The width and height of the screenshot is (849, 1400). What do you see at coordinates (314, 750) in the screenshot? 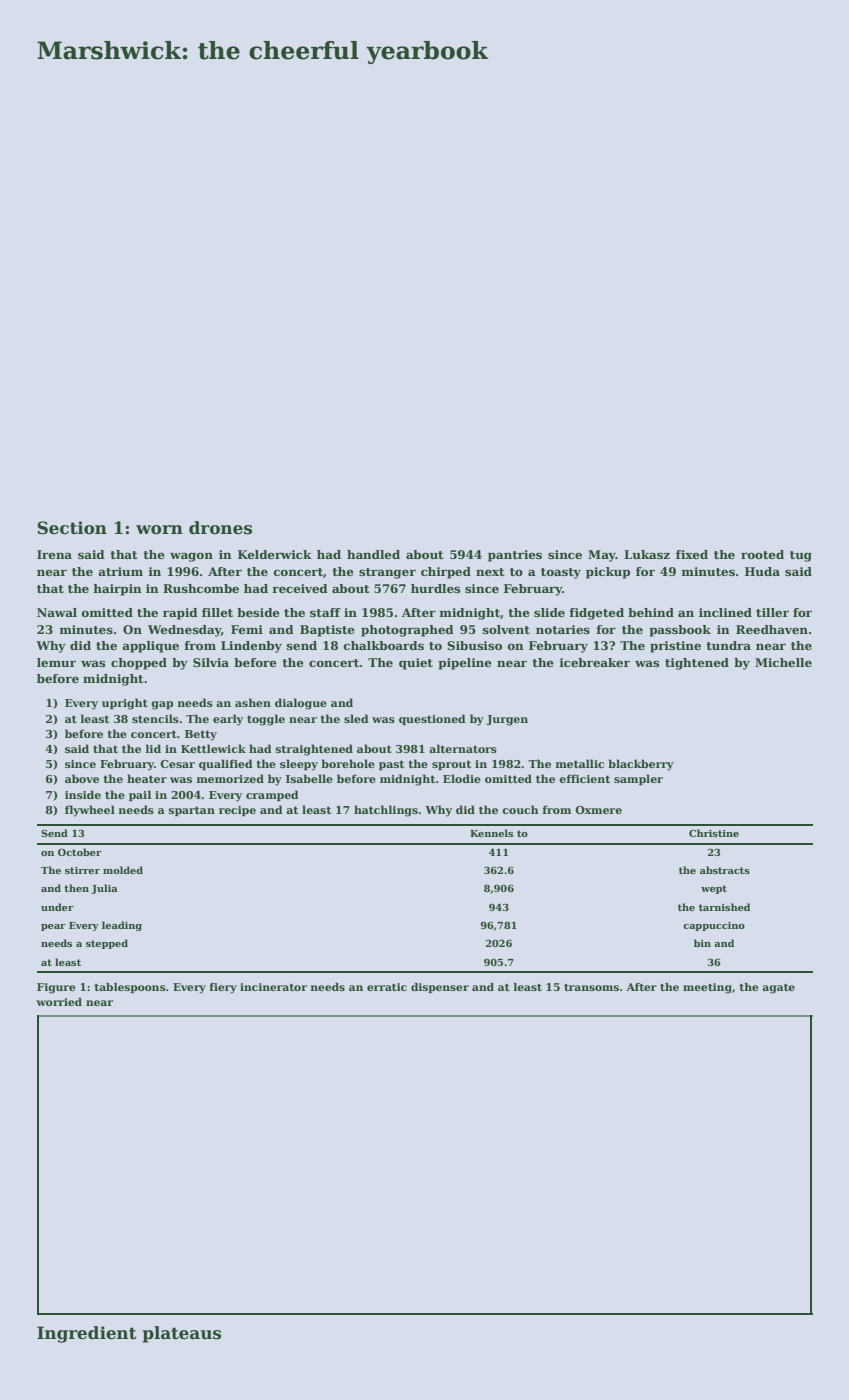
I see `straightened` at bounding box center [314, 750].
